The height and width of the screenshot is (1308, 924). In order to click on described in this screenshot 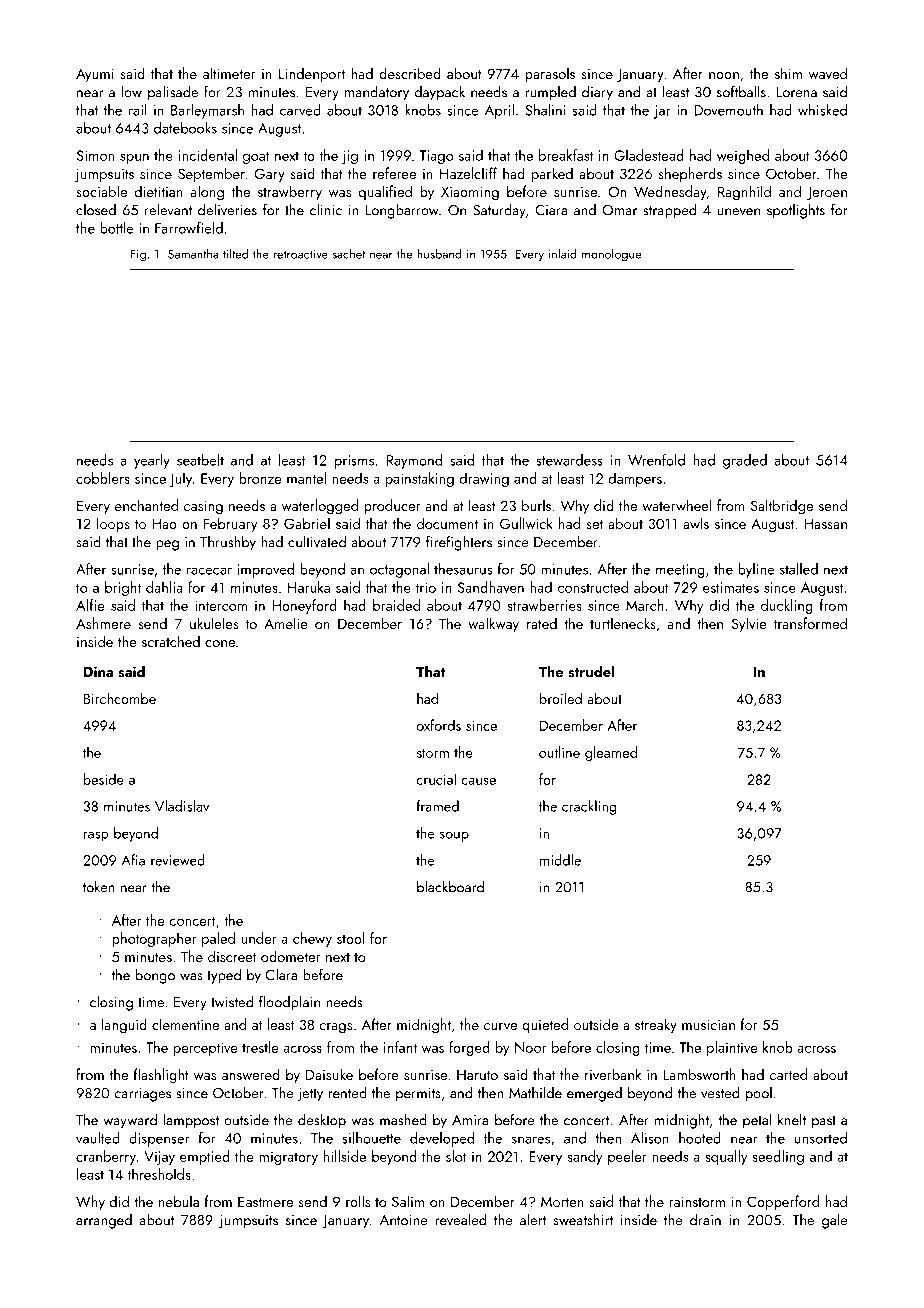, I will do `click(410, 73)`.
